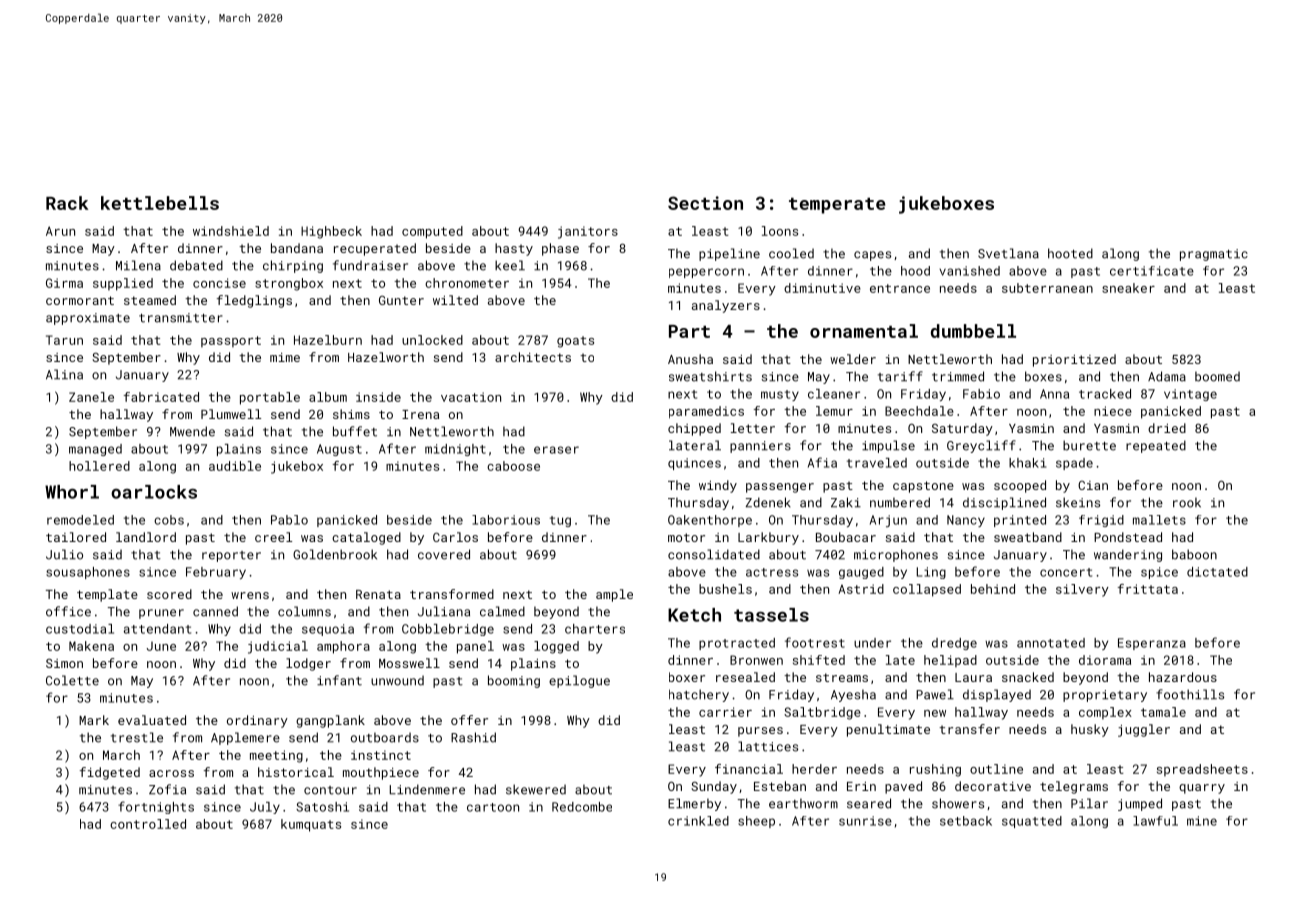  Describe the element at coordinates (575, 342) in the page. I see `goats` at that location.
